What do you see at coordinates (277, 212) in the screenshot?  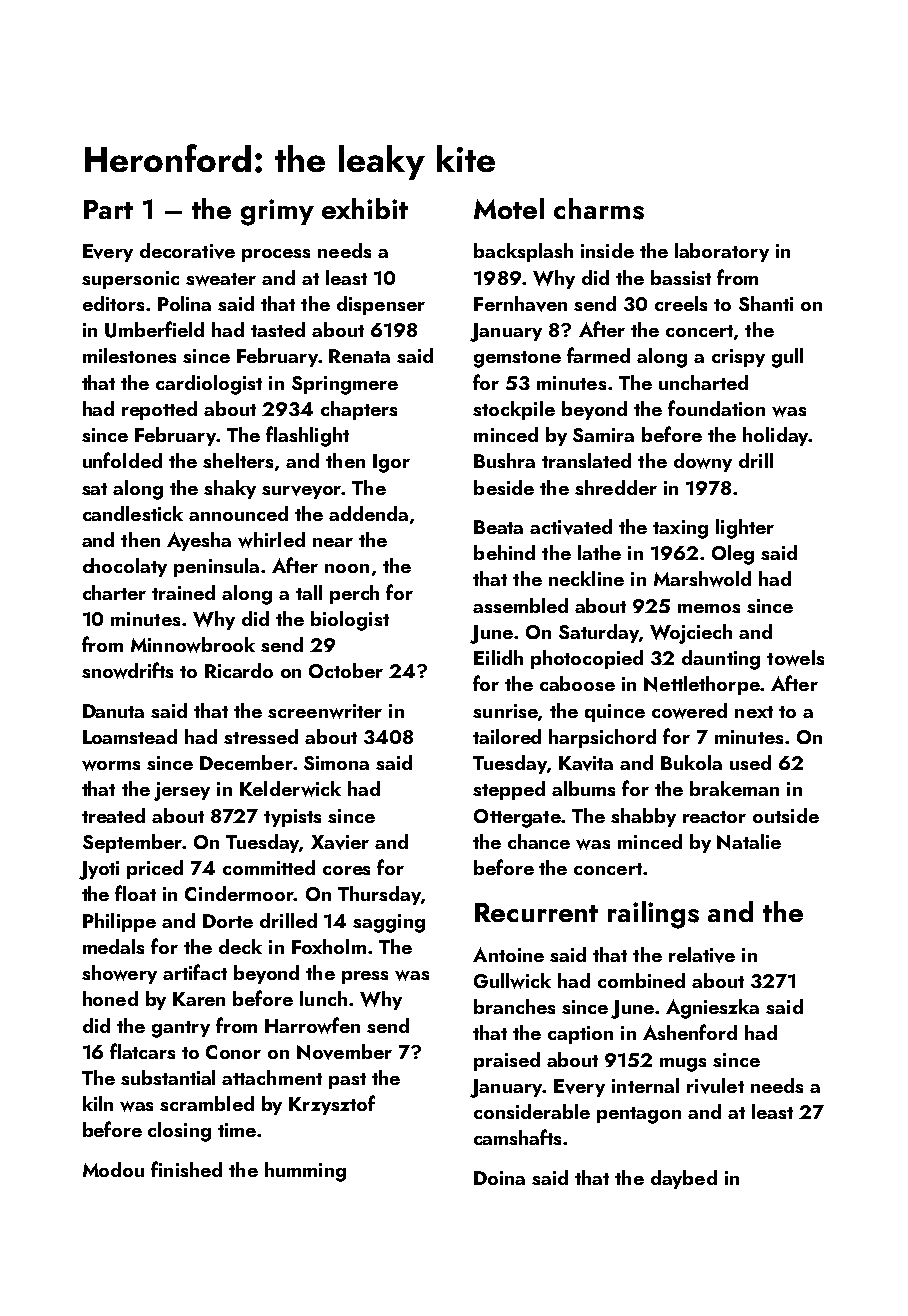 I see `grimy` at bounding box center [277, 212].
